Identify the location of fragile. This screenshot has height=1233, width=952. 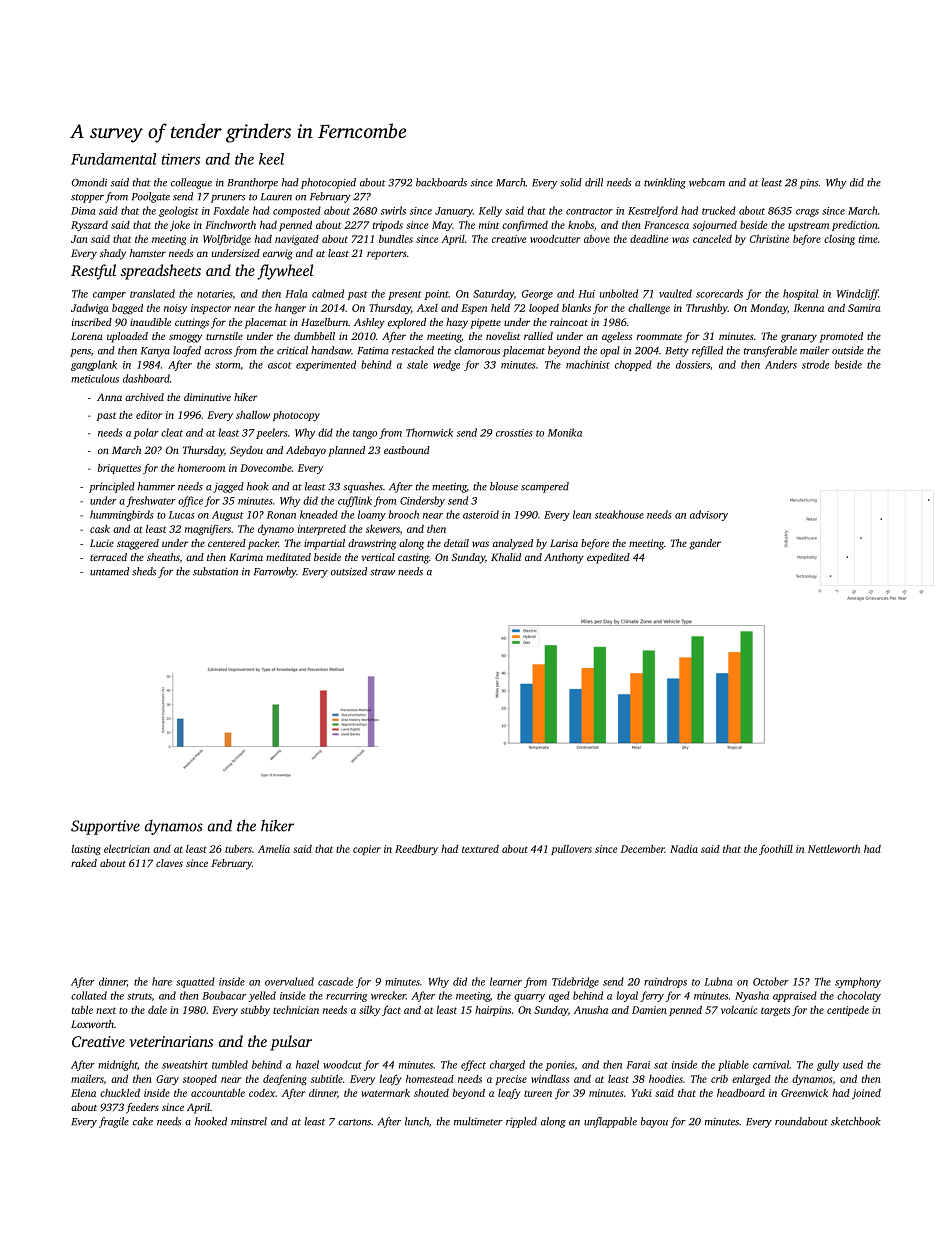
(114, 1122).
